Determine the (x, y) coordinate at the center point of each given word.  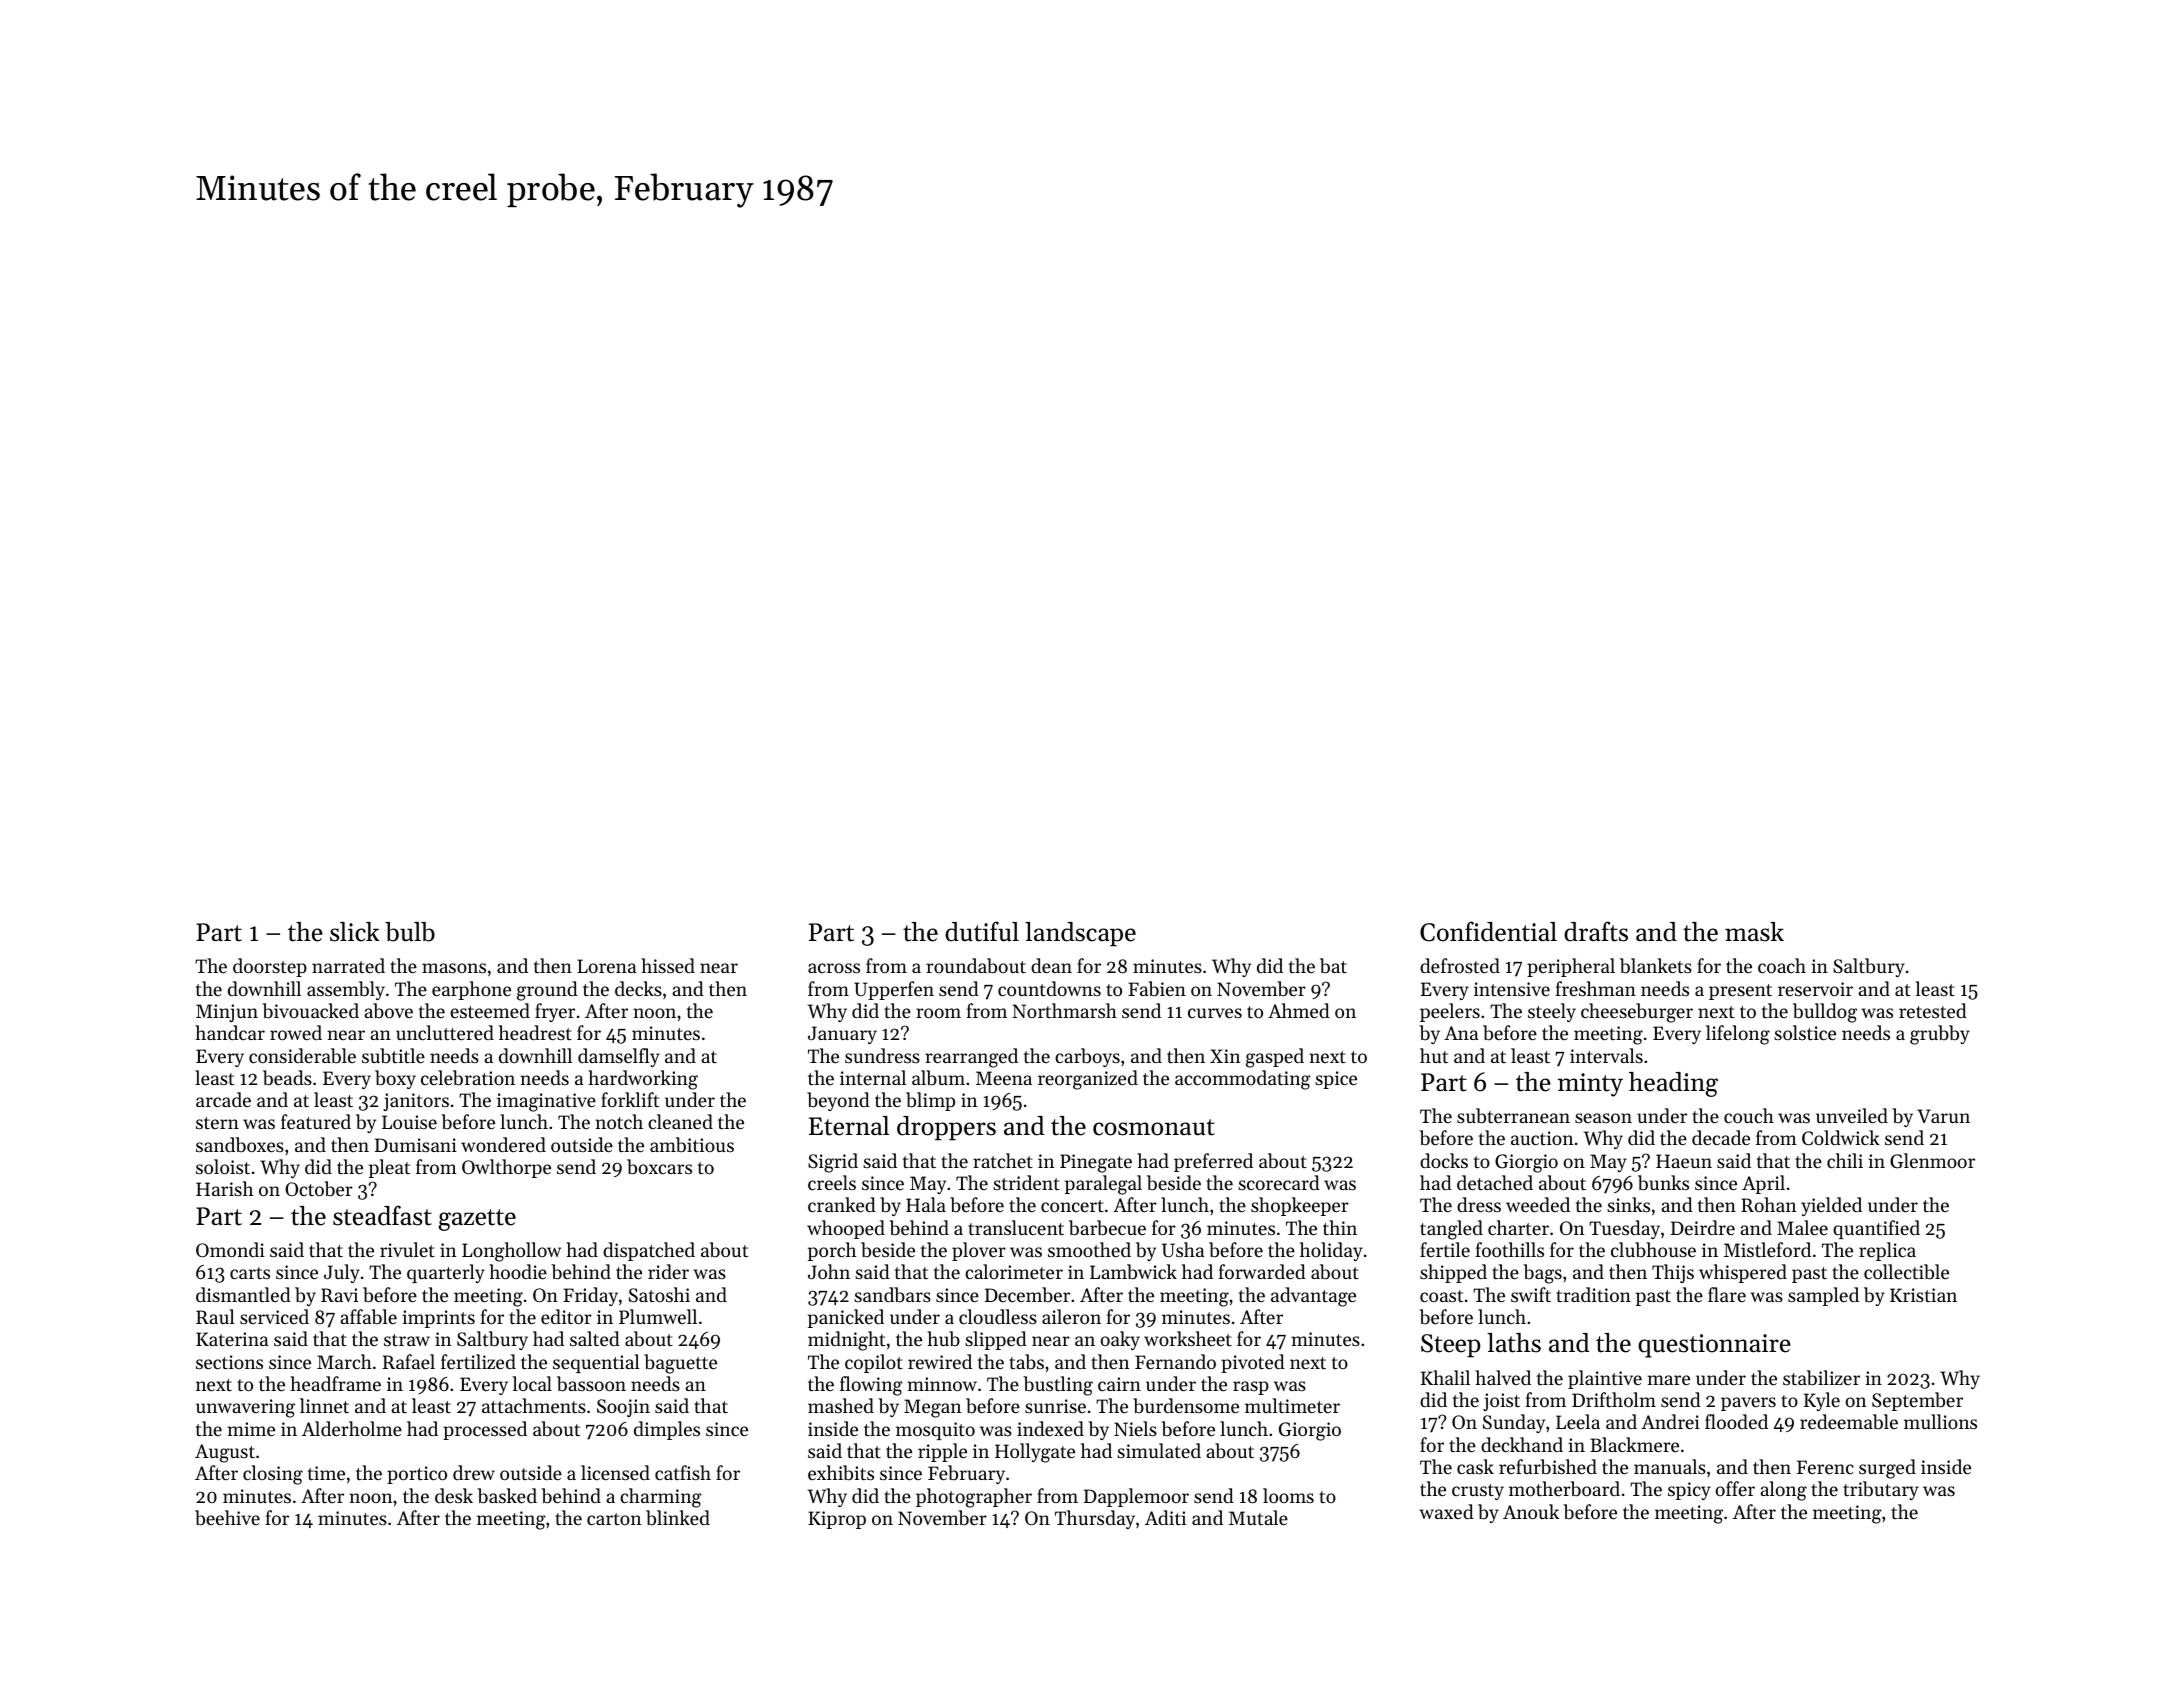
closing (273, 1475)
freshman (1596, 988)
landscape (1080, 934)
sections (229, 1362)
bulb (410, 932)
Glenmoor (1932, 1161)
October (319, 1189)
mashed (841, 1405)
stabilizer (1821, 1378)
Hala (926, 1204)
